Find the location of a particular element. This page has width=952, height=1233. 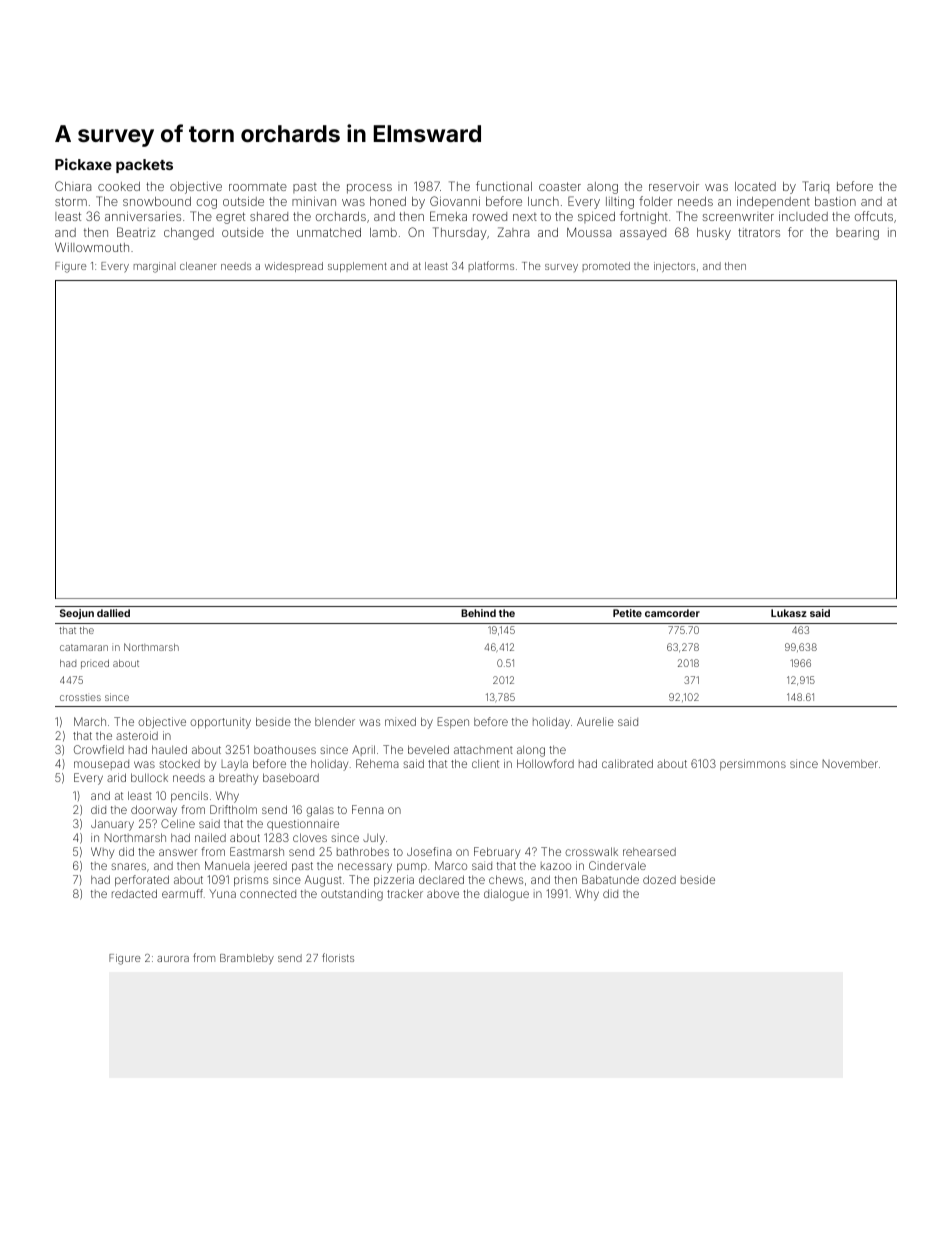

process is located at coordinates (369, 189).
